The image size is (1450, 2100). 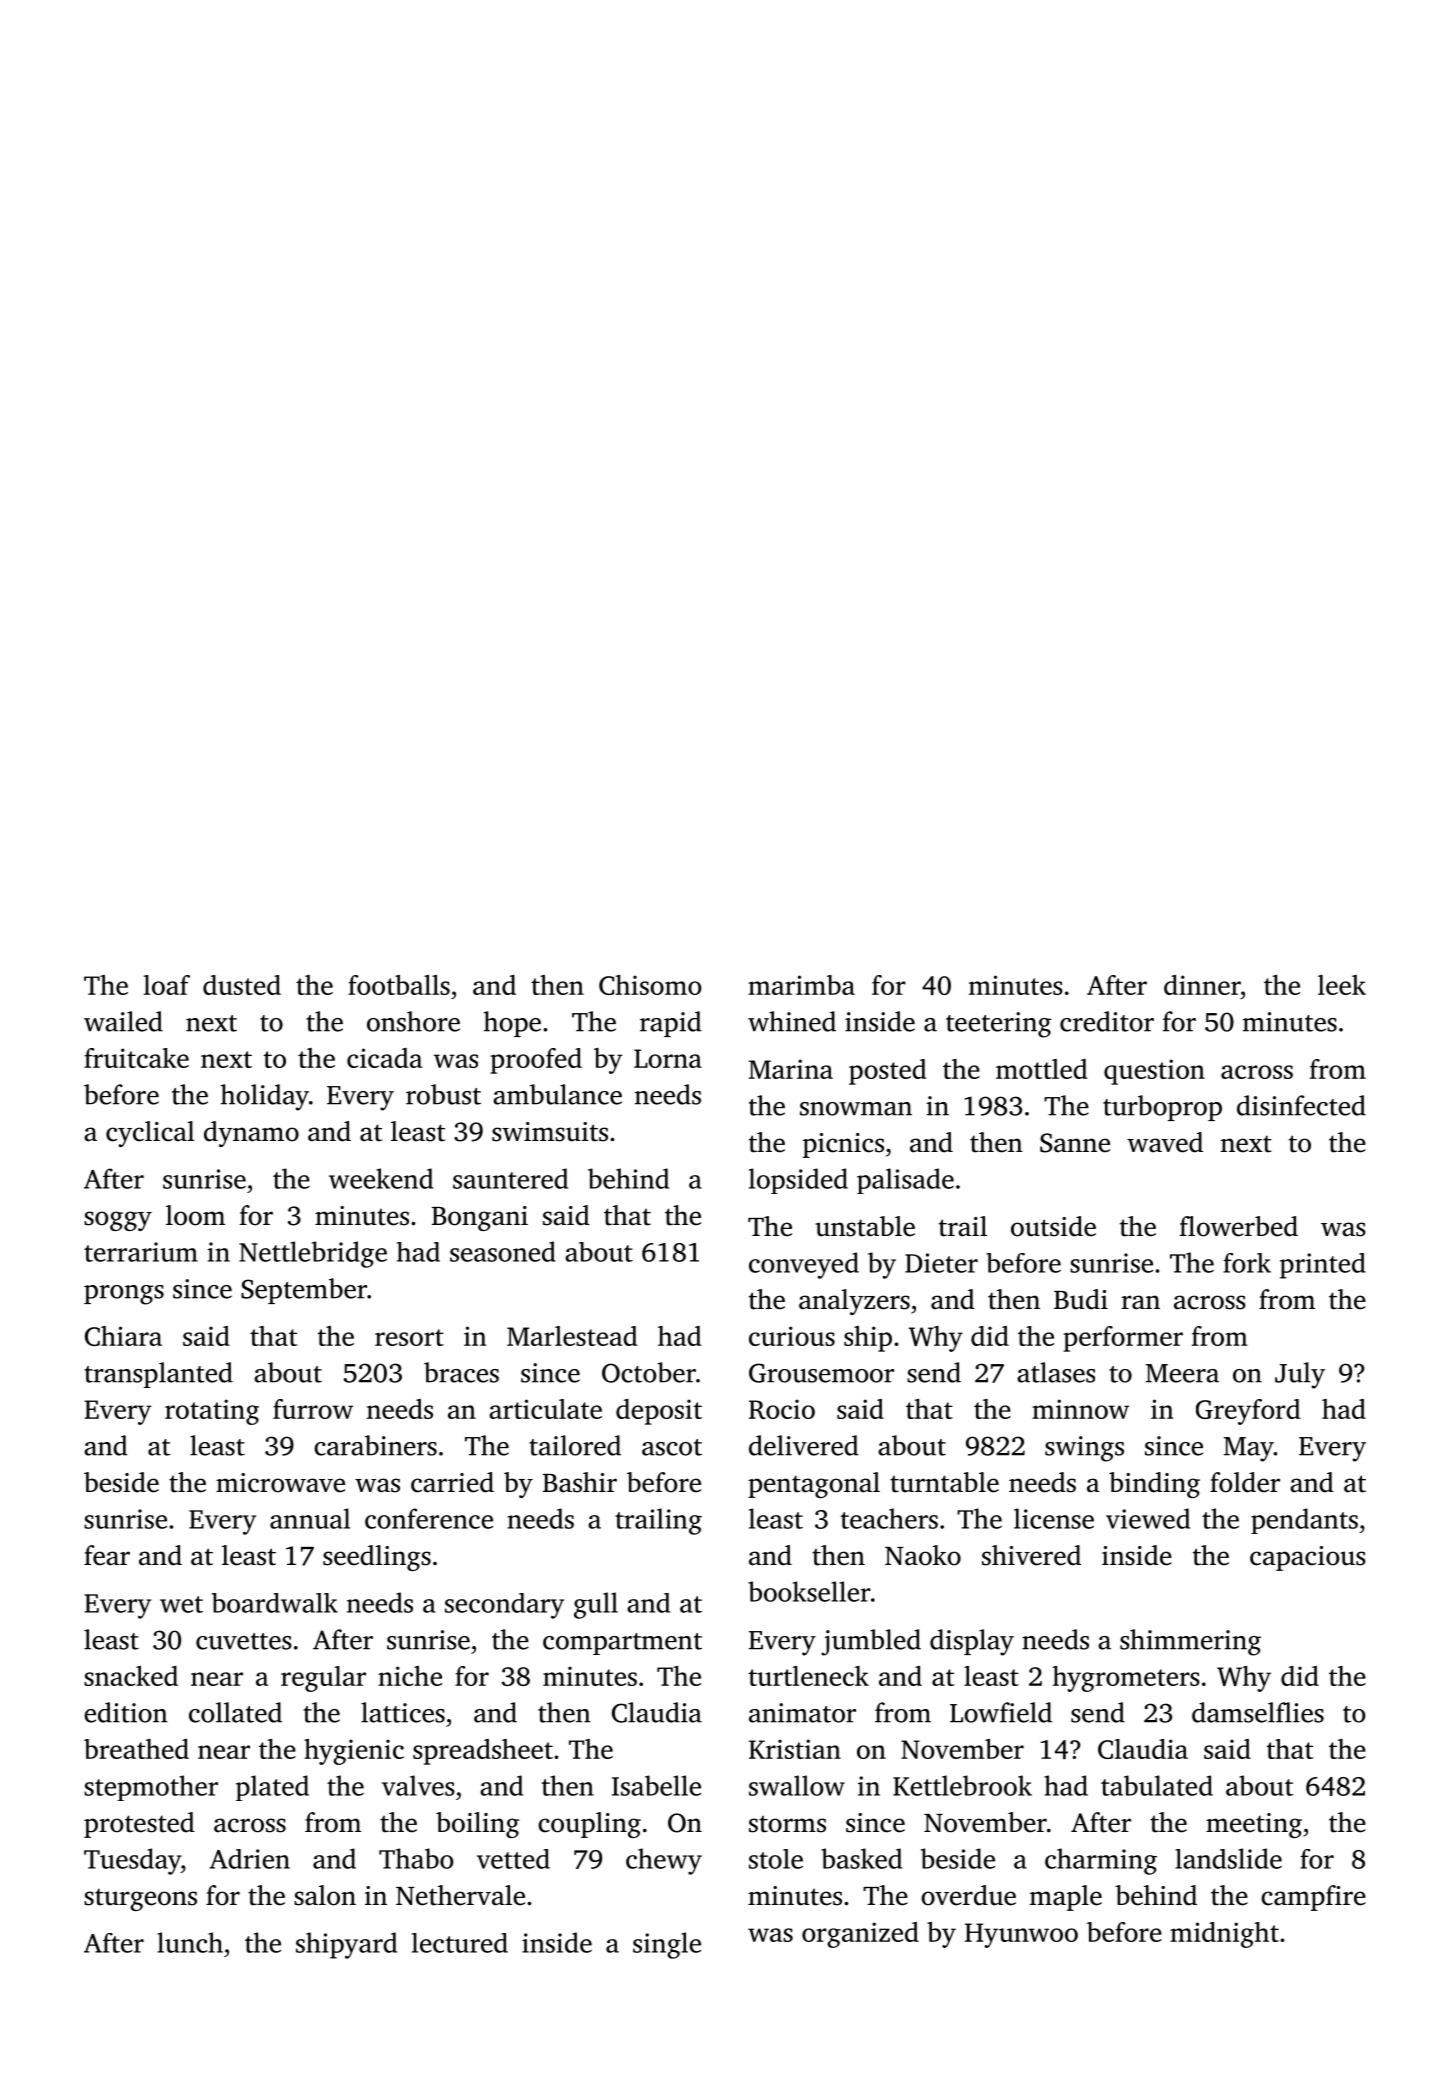 What do you see at coordinates (1001, 1712) in the screenshot?
I see `Lowfield` at bounding box center [1001, 1712].
